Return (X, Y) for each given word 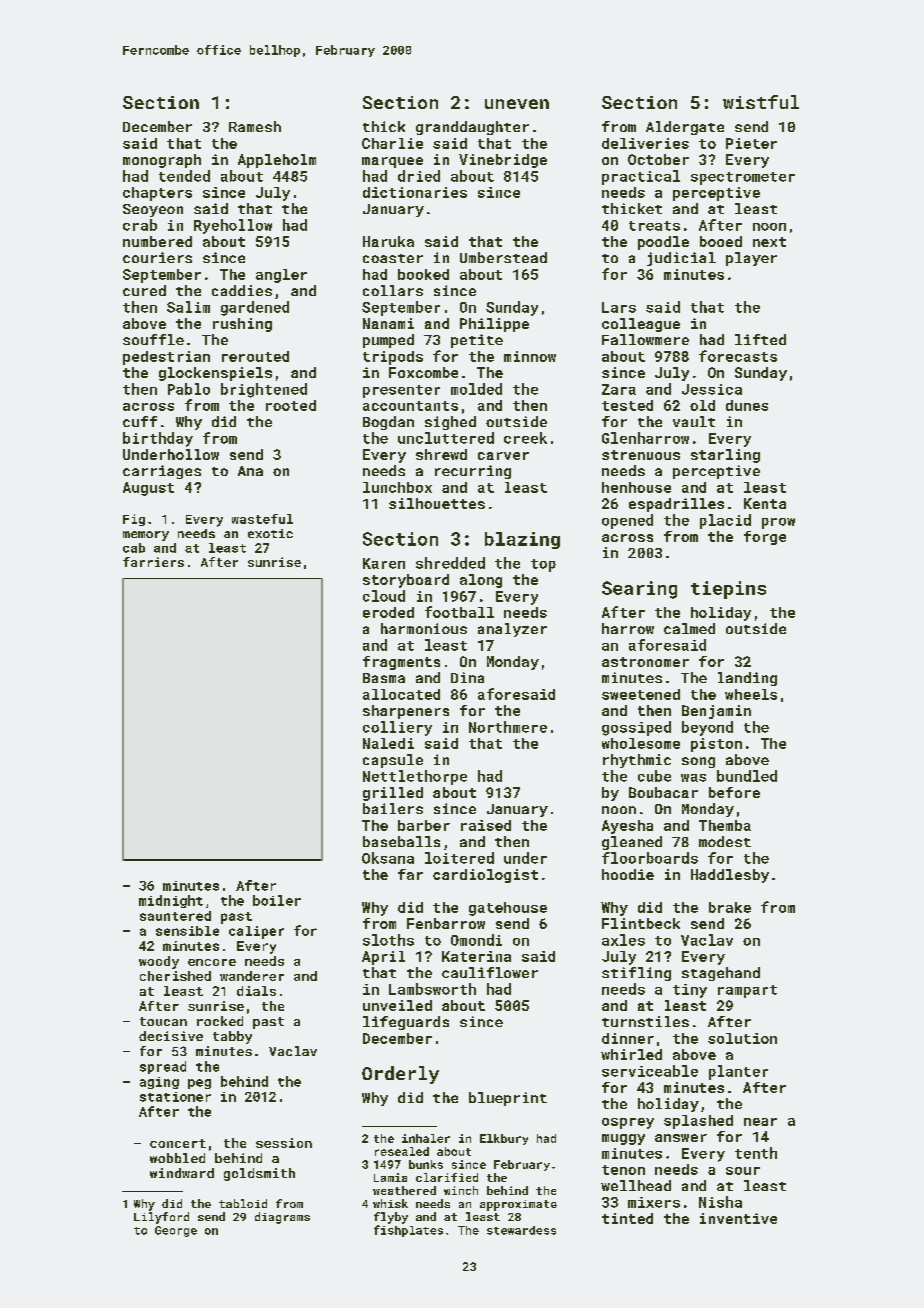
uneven (517, 104)
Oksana (388, 858)
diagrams (282, 1218)
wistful (761, 102)
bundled (747, 776)
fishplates (408, 1231)
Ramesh (255, 126)
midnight (171, 901)
